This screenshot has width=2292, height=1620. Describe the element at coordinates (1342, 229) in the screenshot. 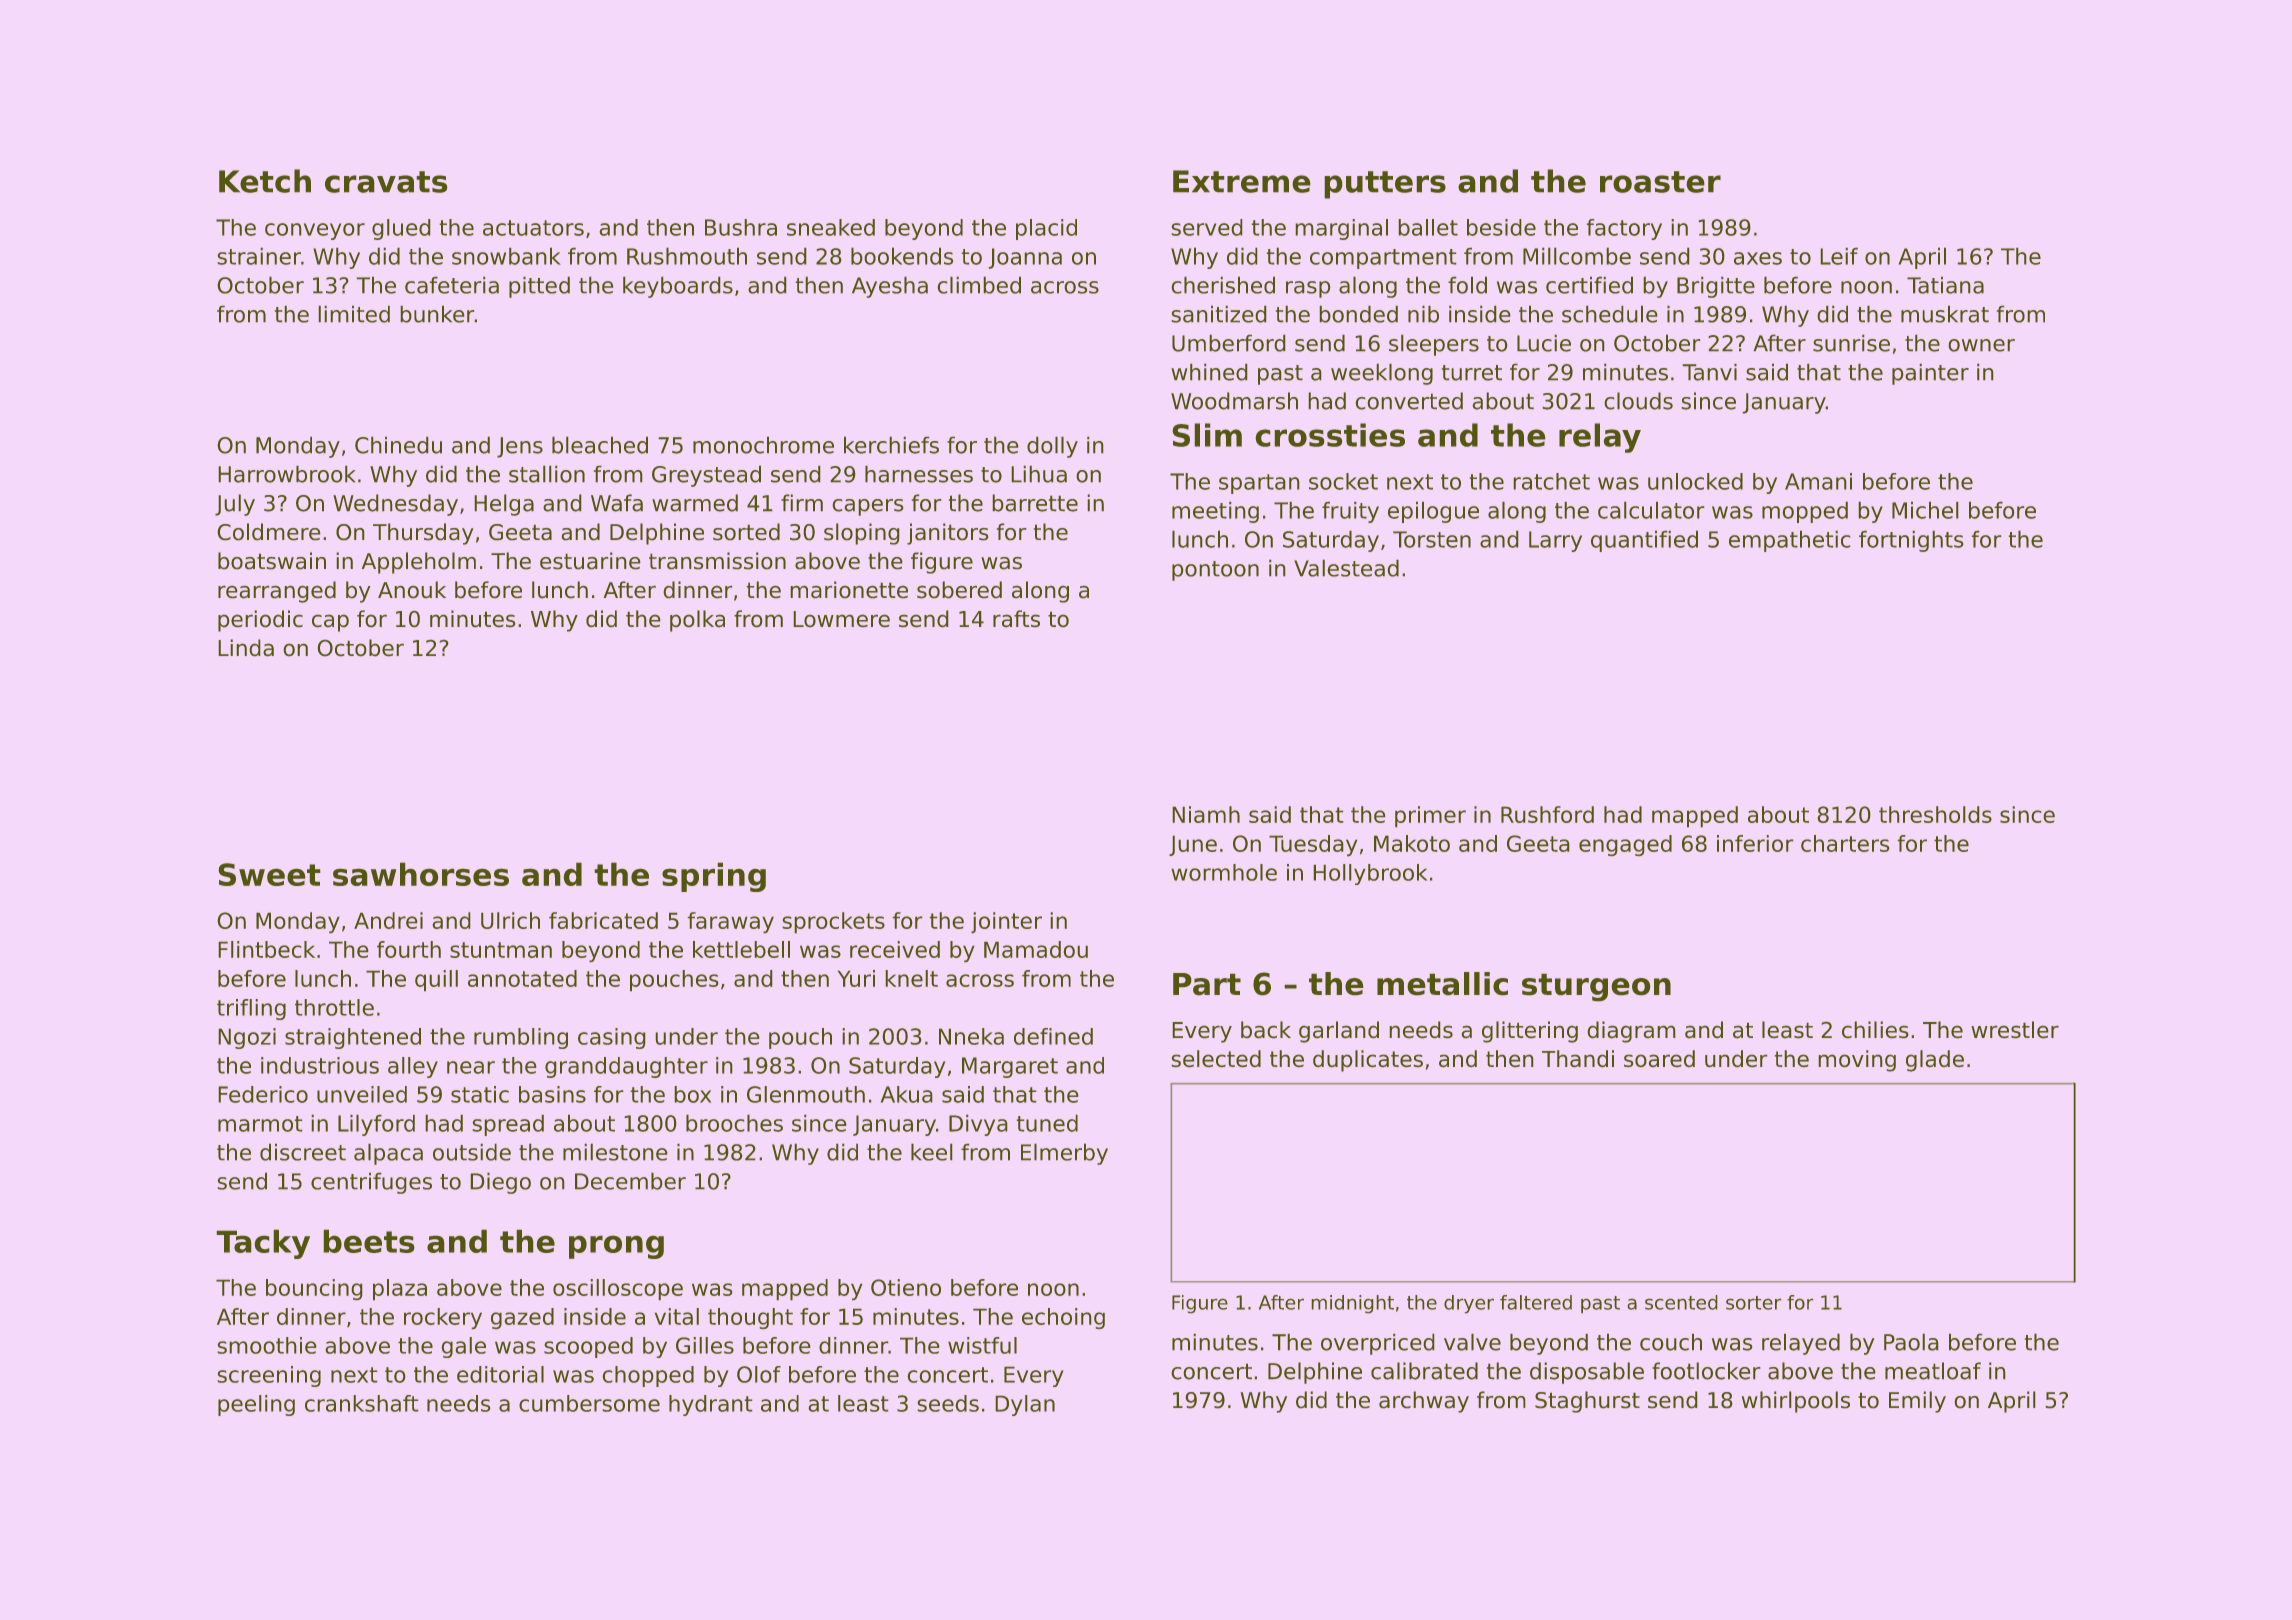

I see `marginal` at that location.
